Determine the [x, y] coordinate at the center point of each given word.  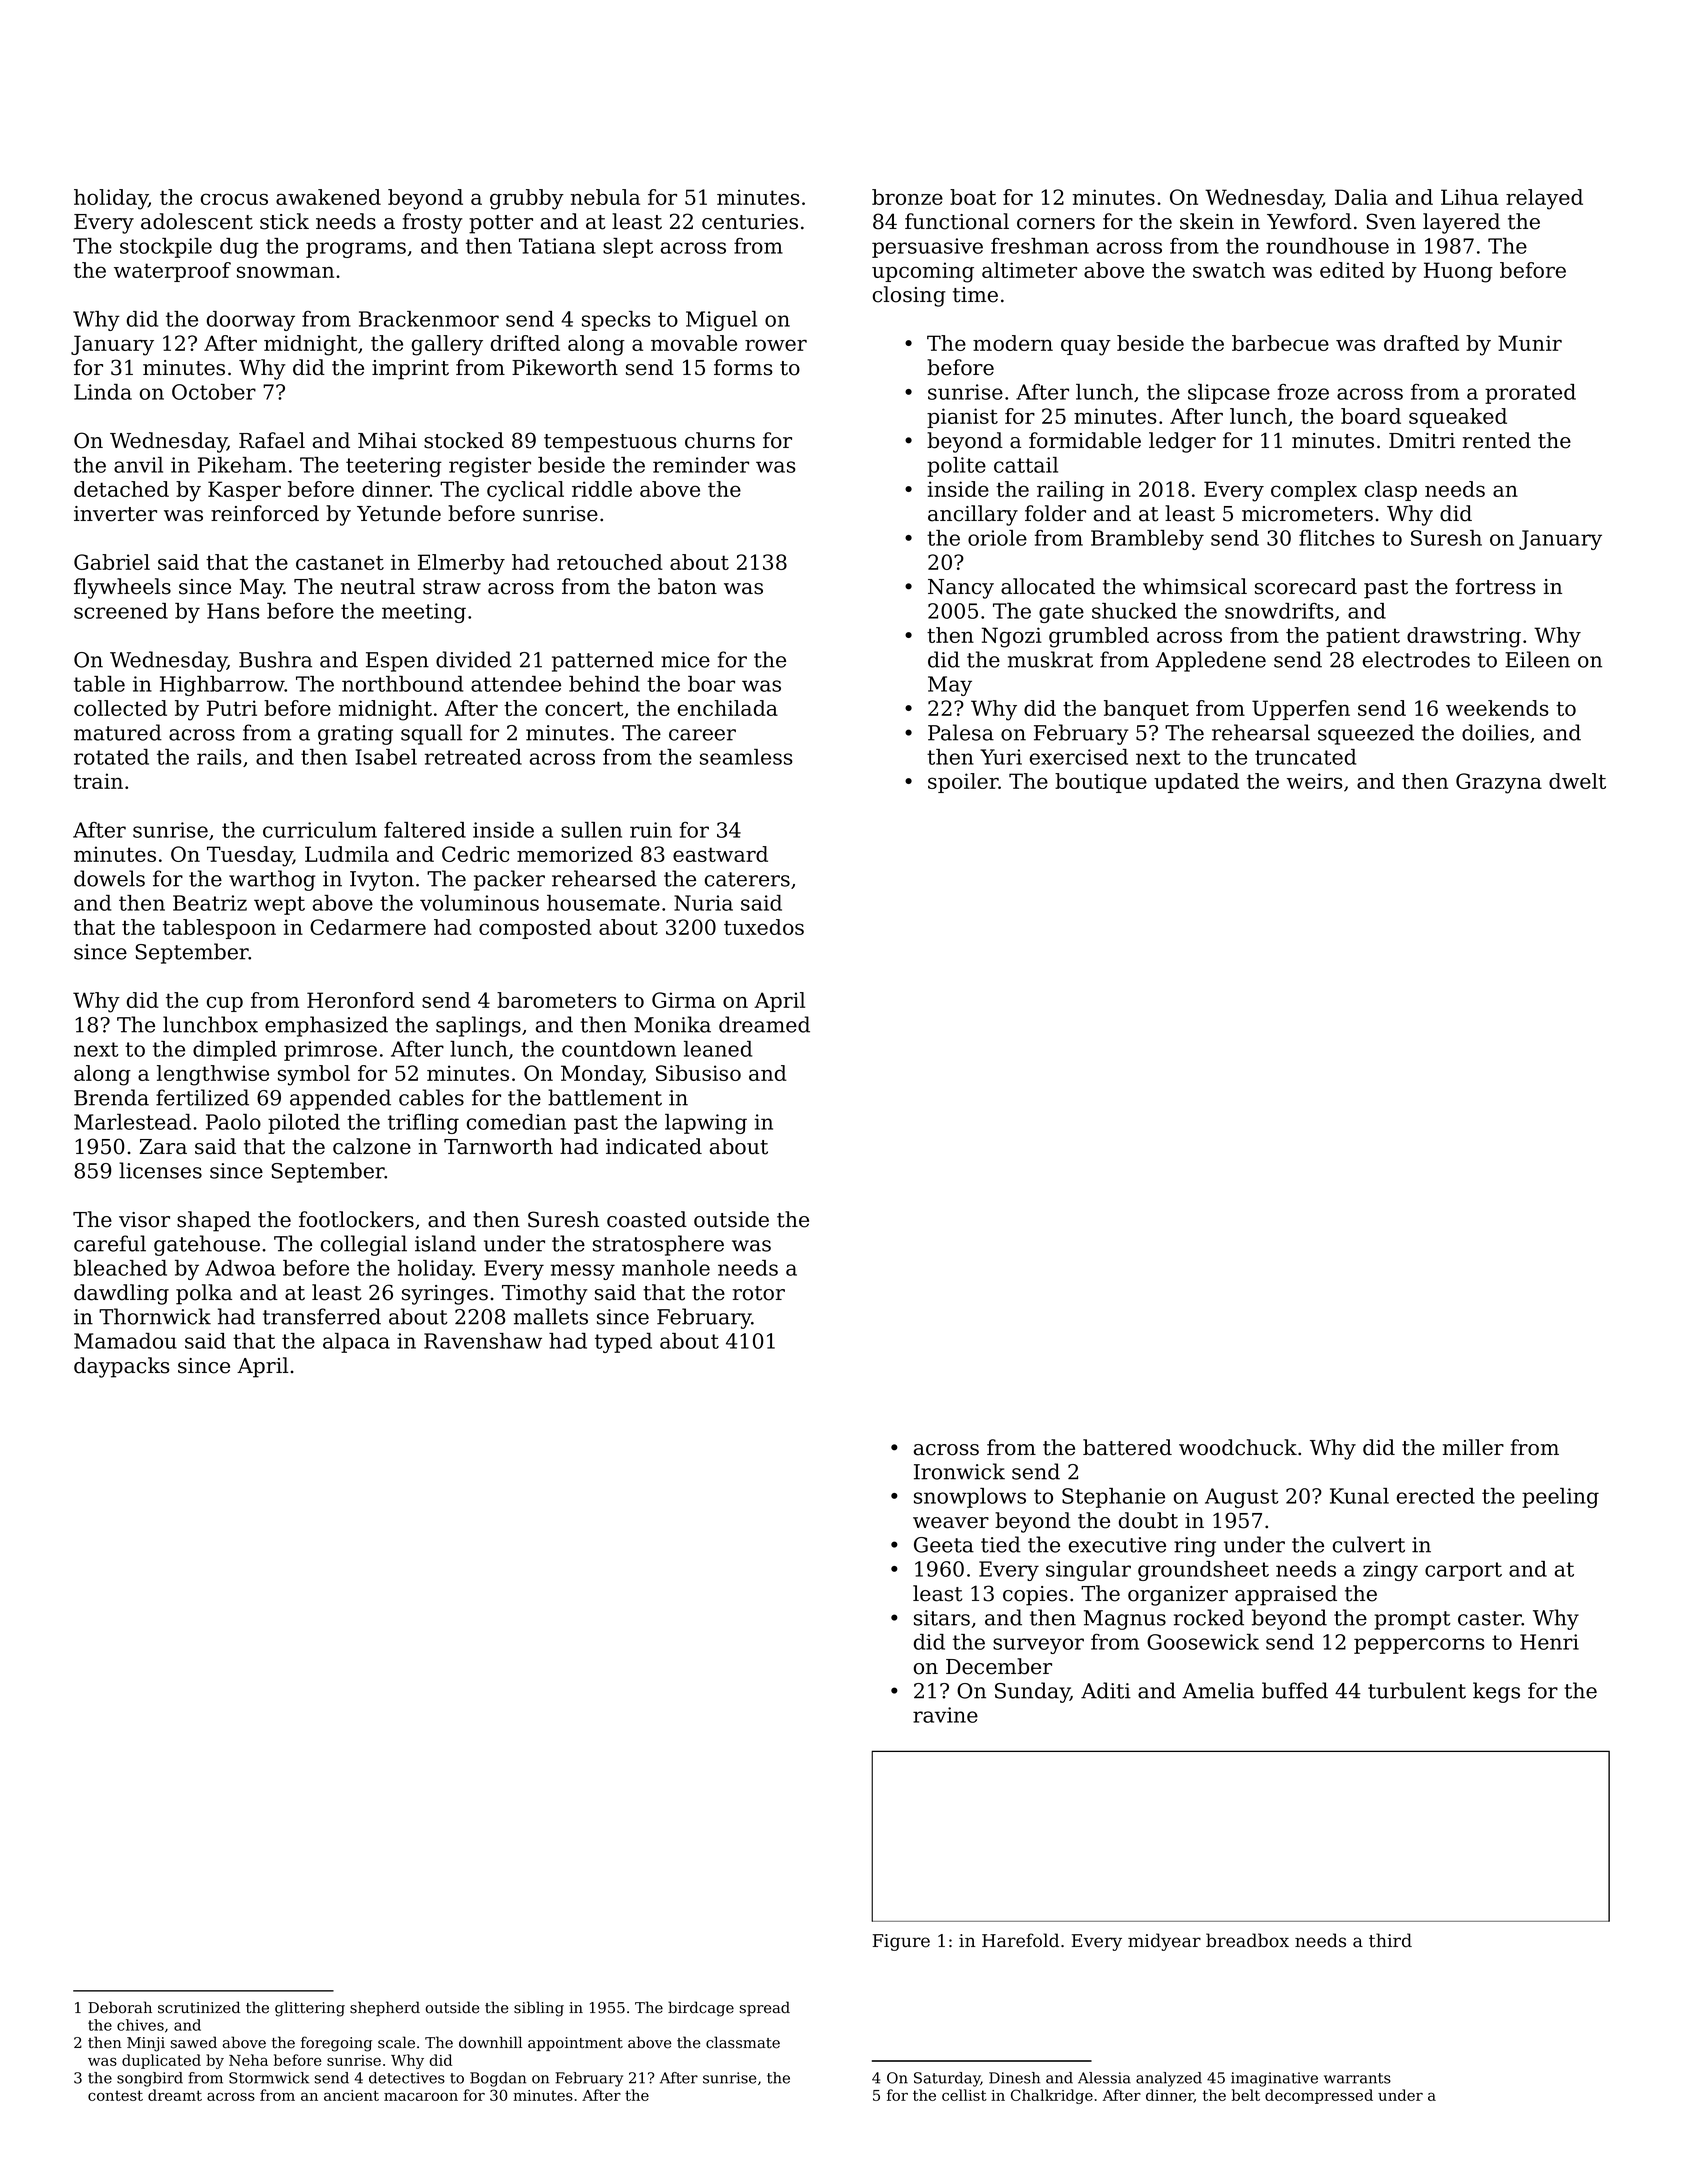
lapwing [706, 1124]
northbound [402, 684]
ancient [351, 2095]
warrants [1357, 2078]
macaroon [421, 2096]
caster [1490, 1618]
